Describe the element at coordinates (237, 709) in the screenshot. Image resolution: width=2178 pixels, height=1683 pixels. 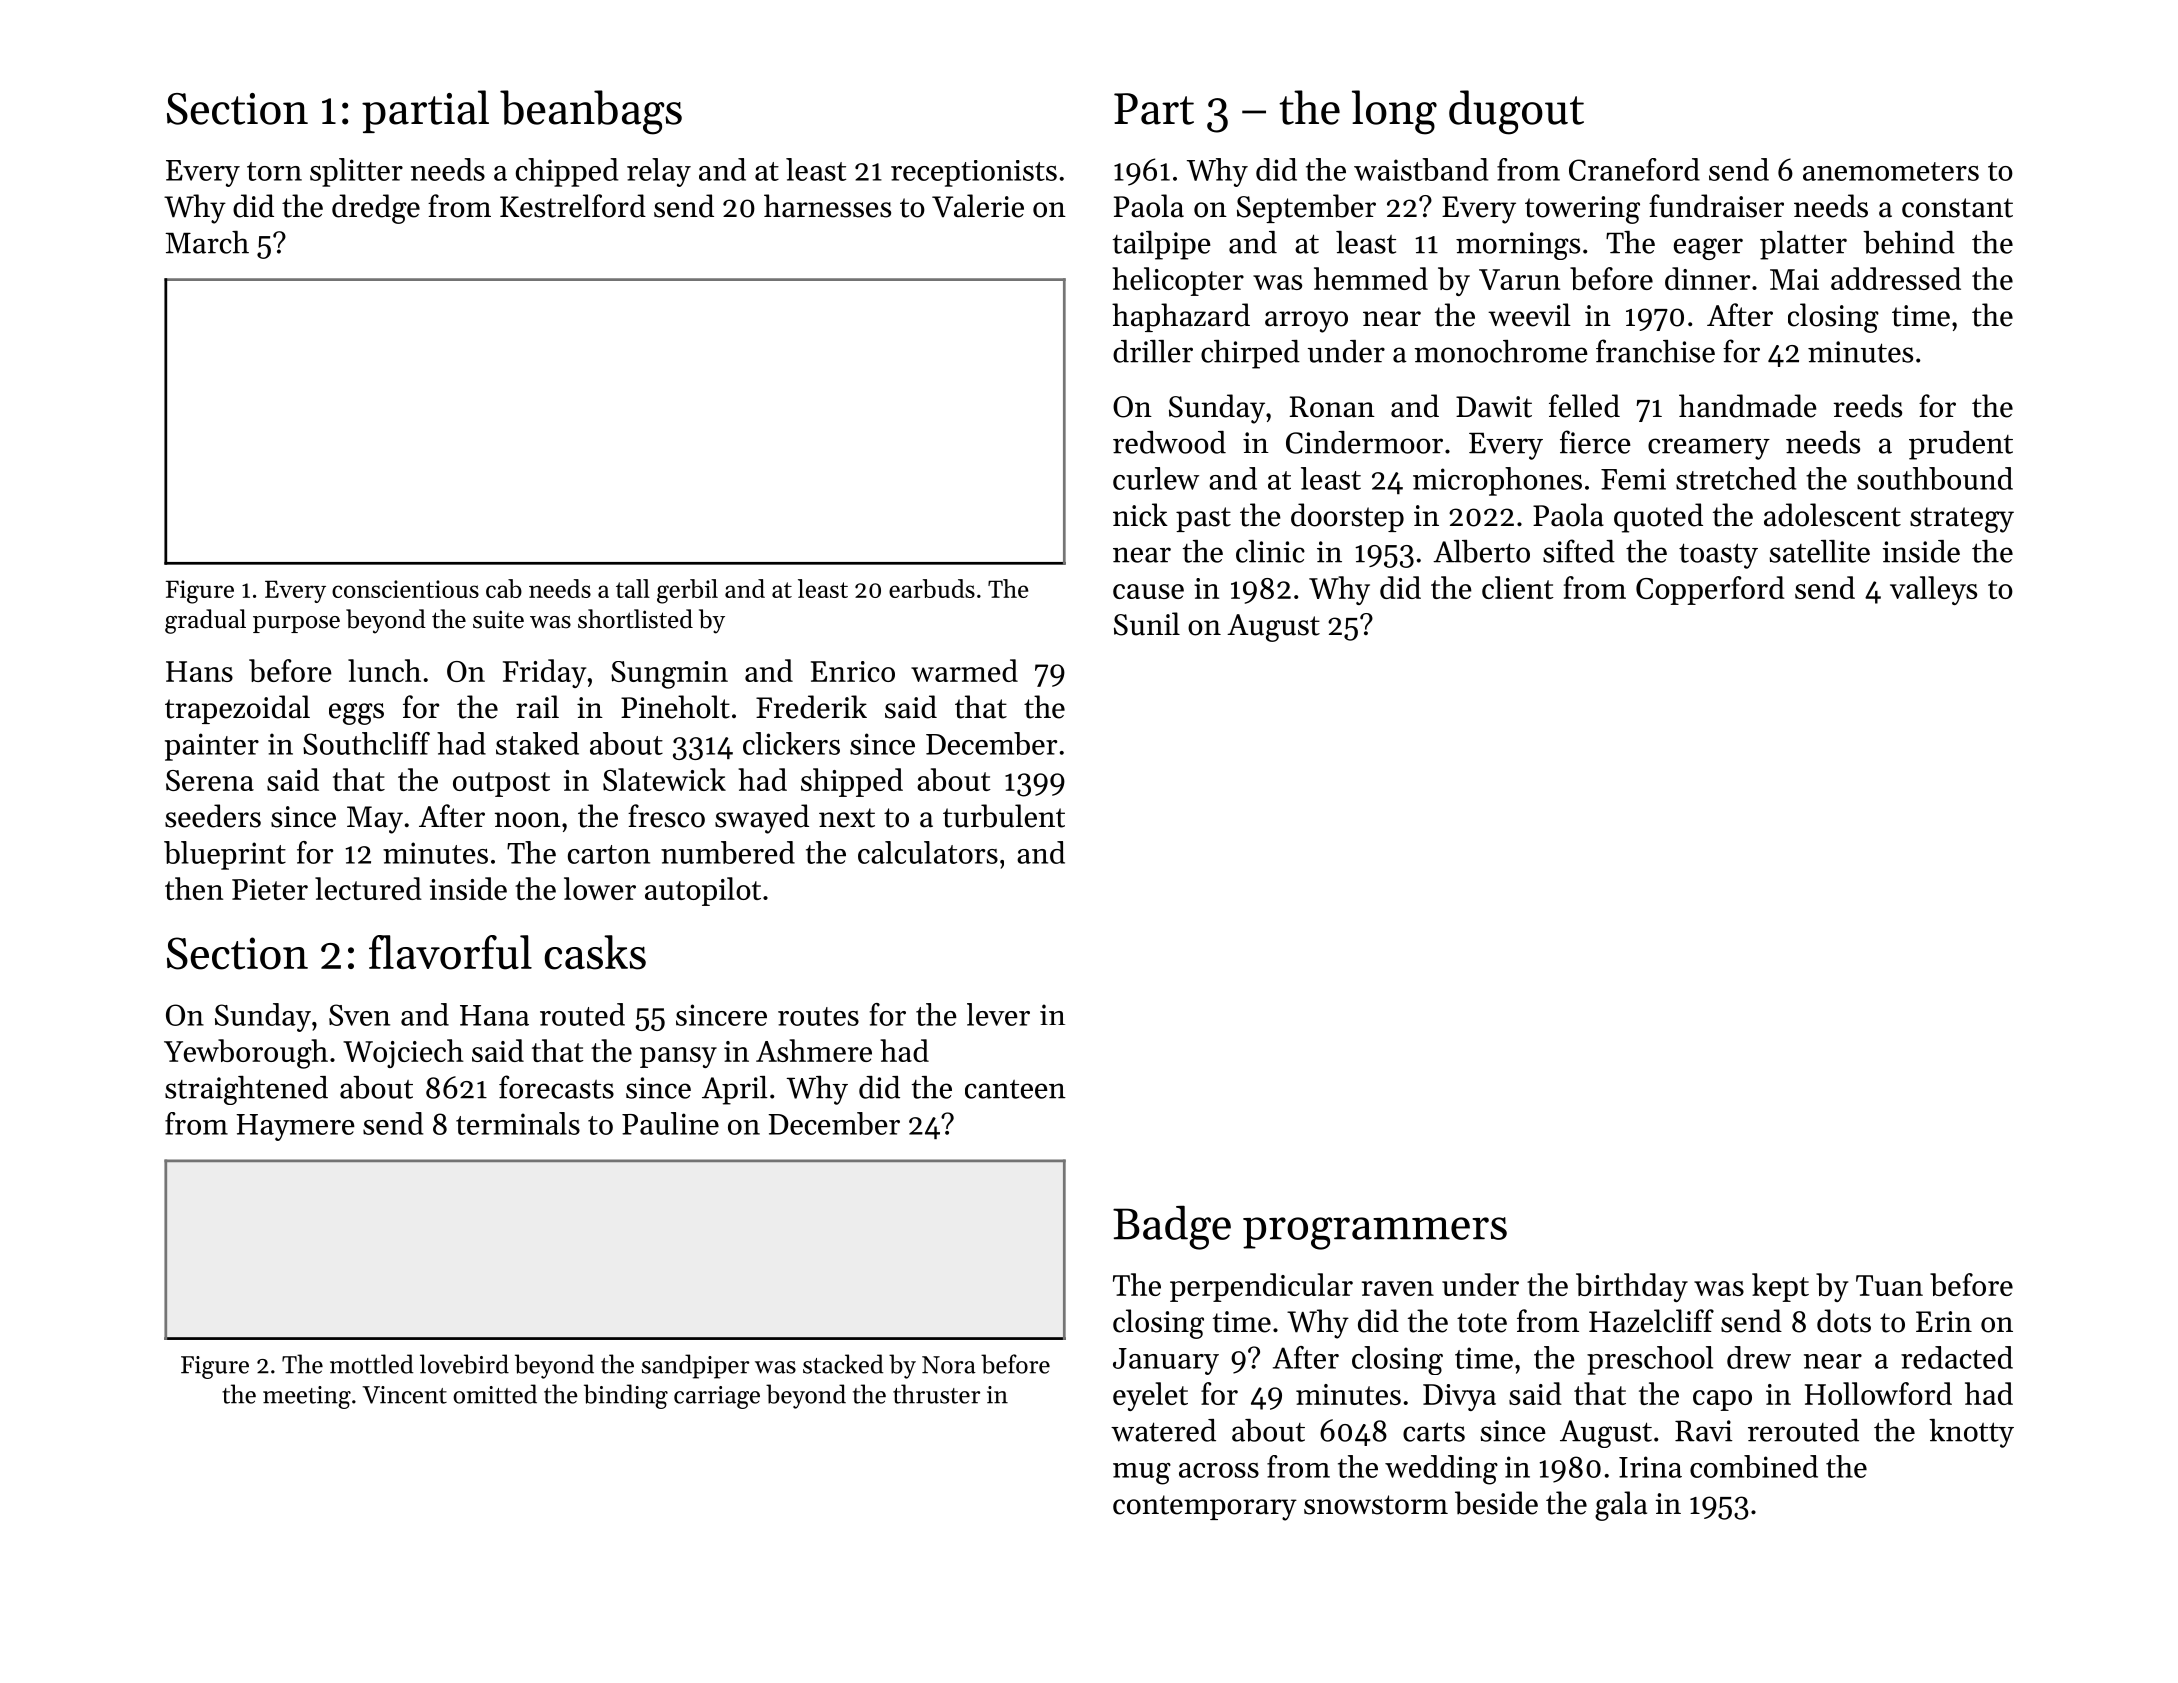
I see `trapezoidal` at that location.
